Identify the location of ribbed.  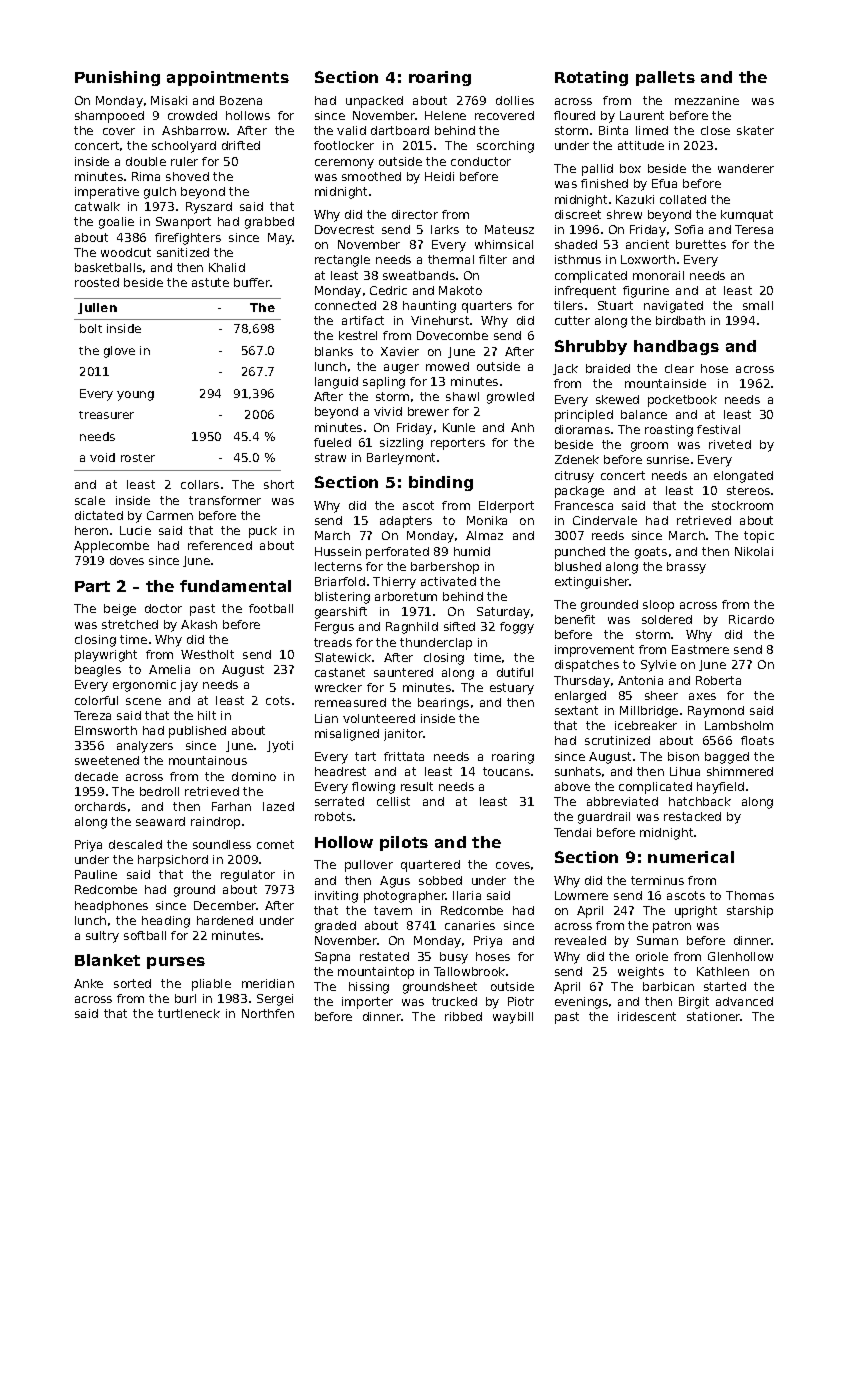
(463, 1016).
